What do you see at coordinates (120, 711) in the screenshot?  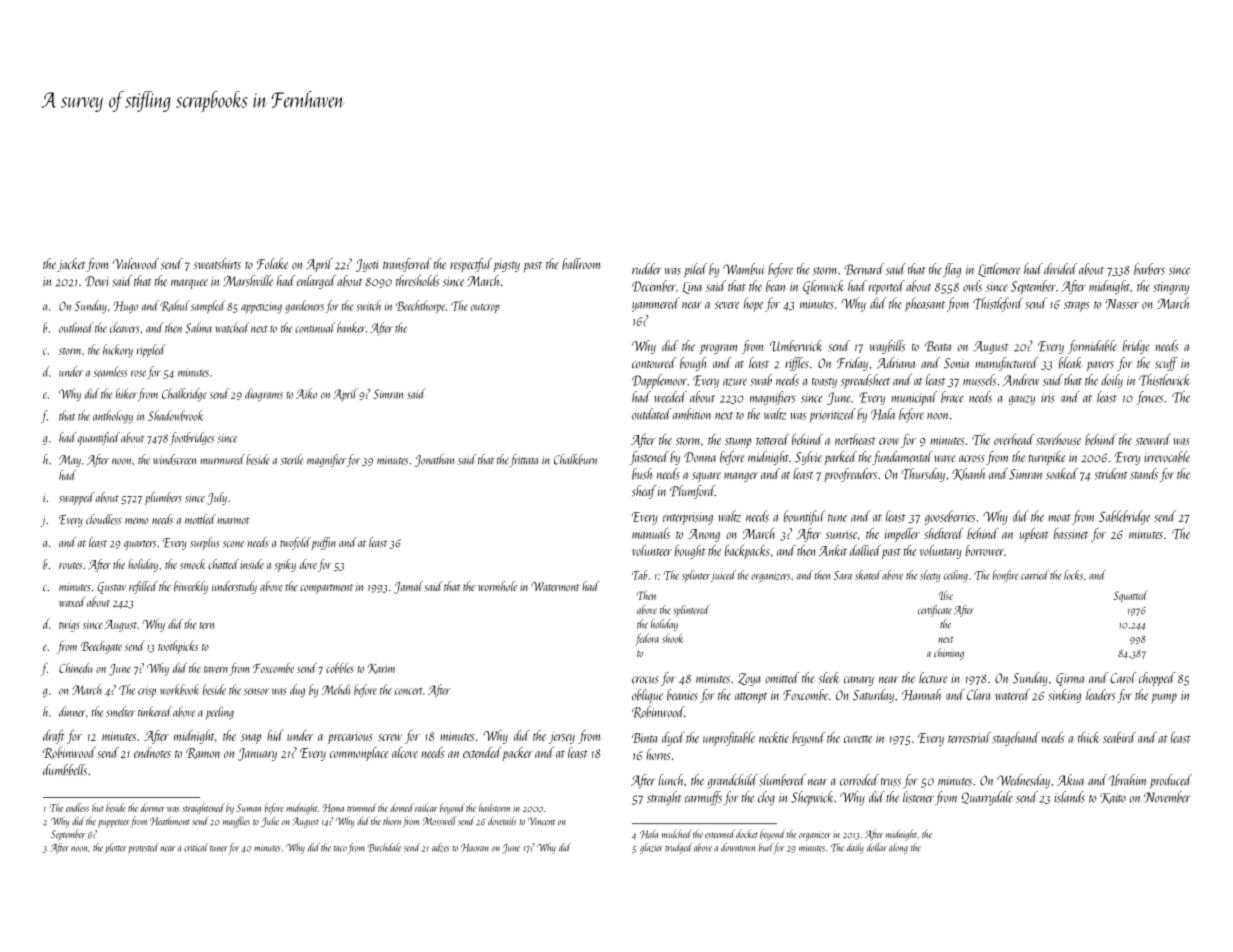 I see `smelter` at bounding box center [120, 711].
